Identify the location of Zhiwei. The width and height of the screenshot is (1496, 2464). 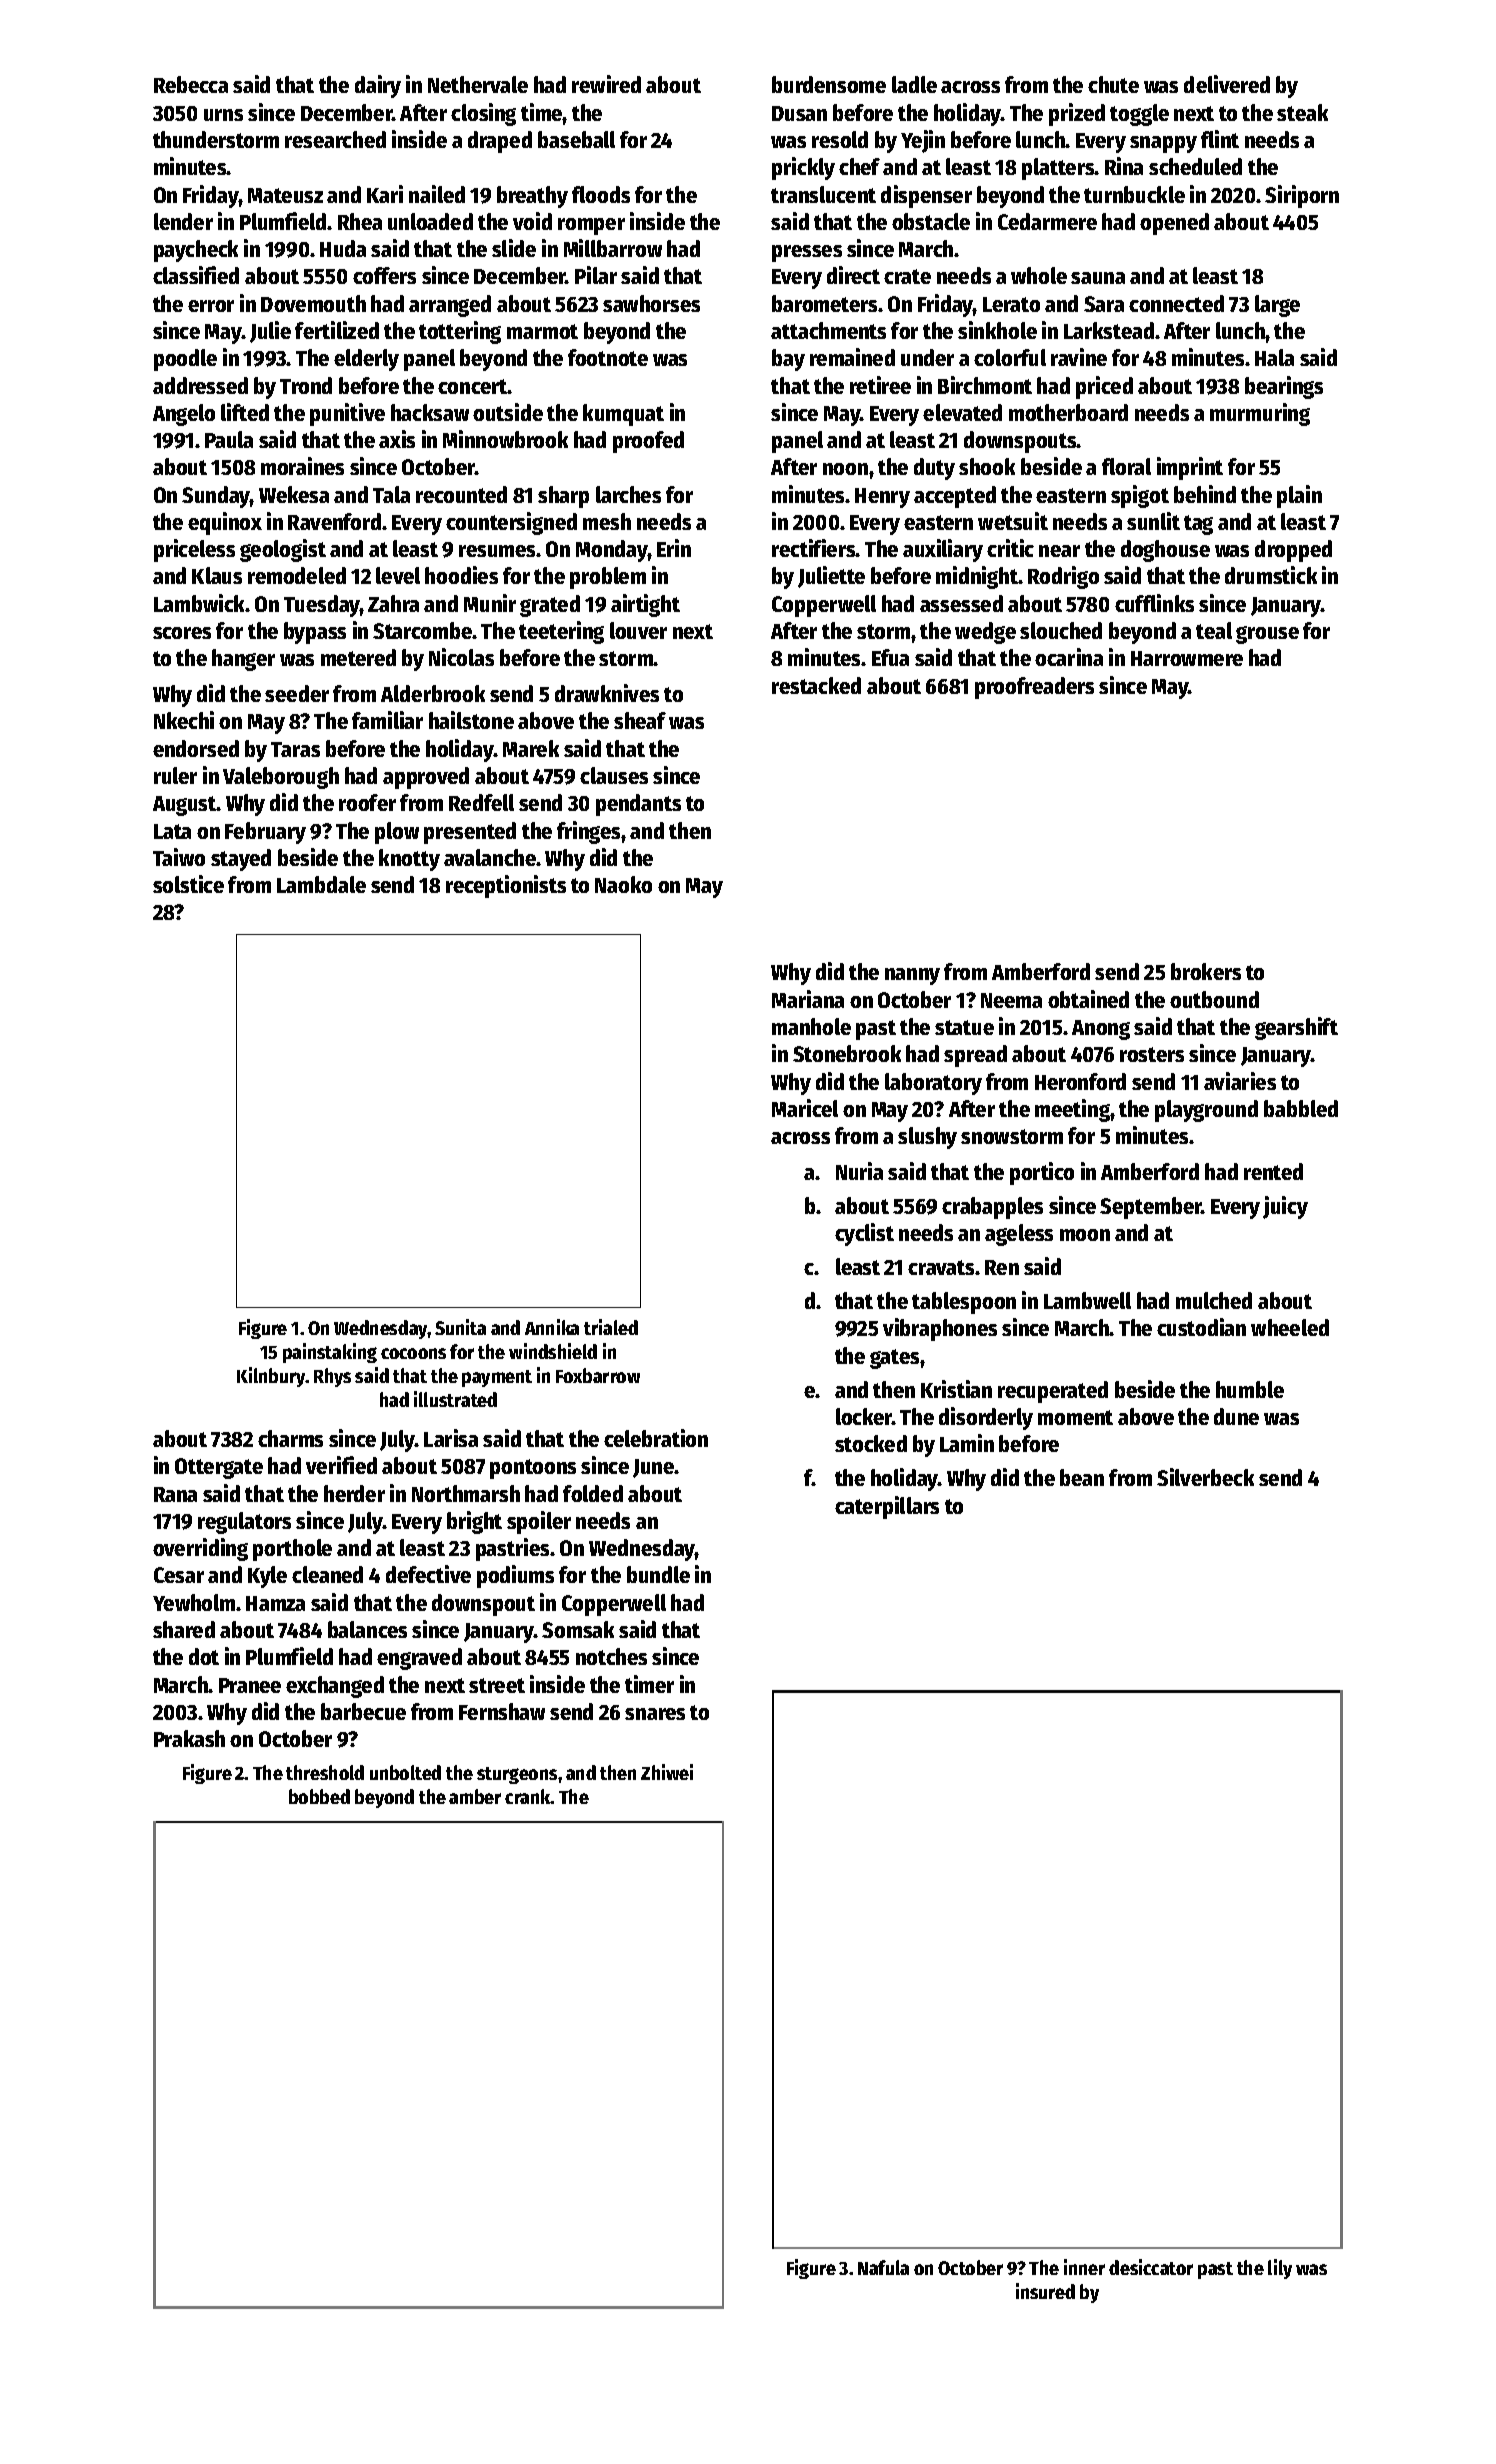
(667, 1772).
